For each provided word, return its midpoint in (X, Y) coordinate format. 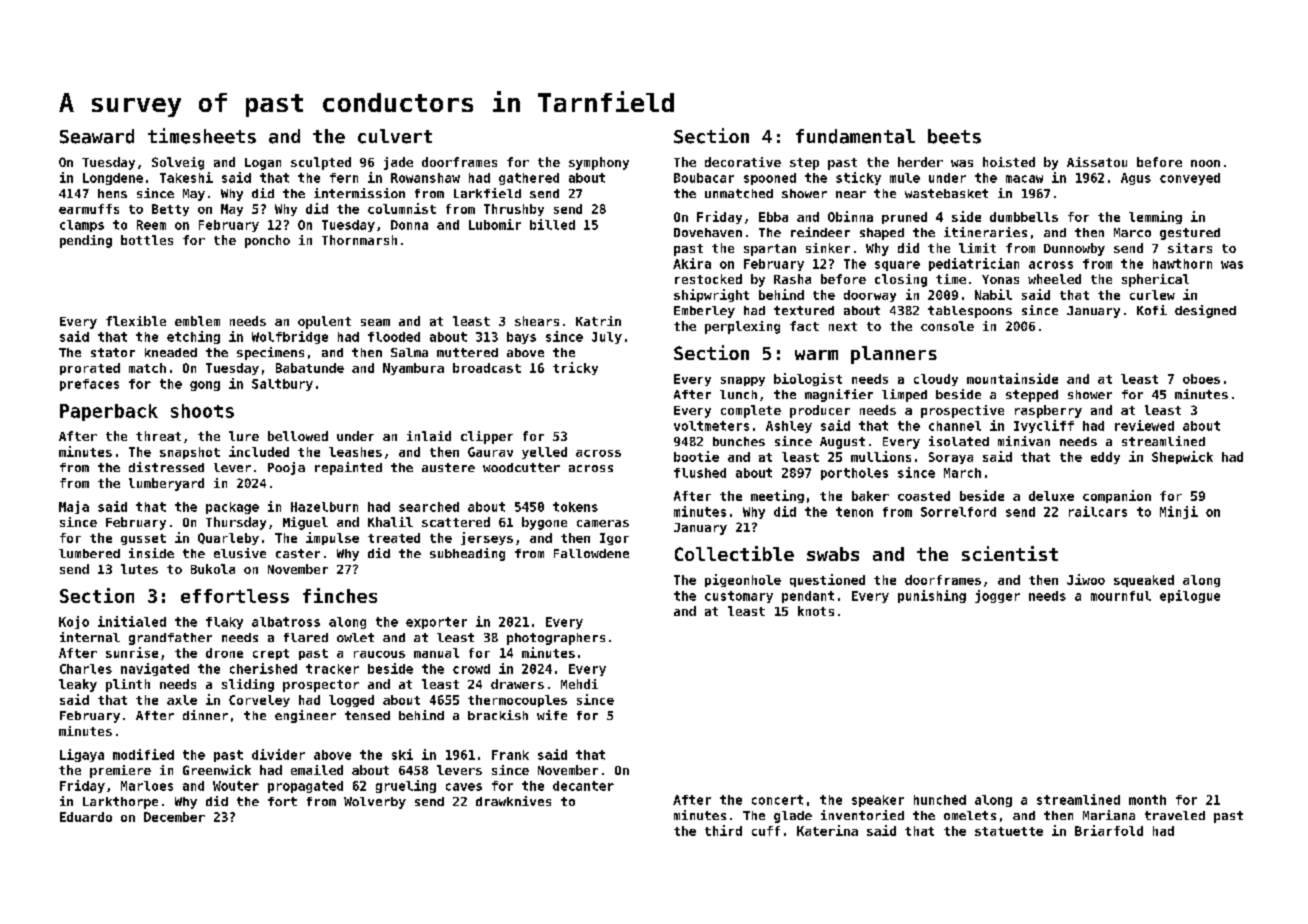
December (174, 817)
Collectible (734, 553)
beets (954, 136)
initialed (132, 621)
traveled (1175, 815)
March (962, 473)
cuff (766, 831)
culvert (395, 136)
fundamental (855, 136)
